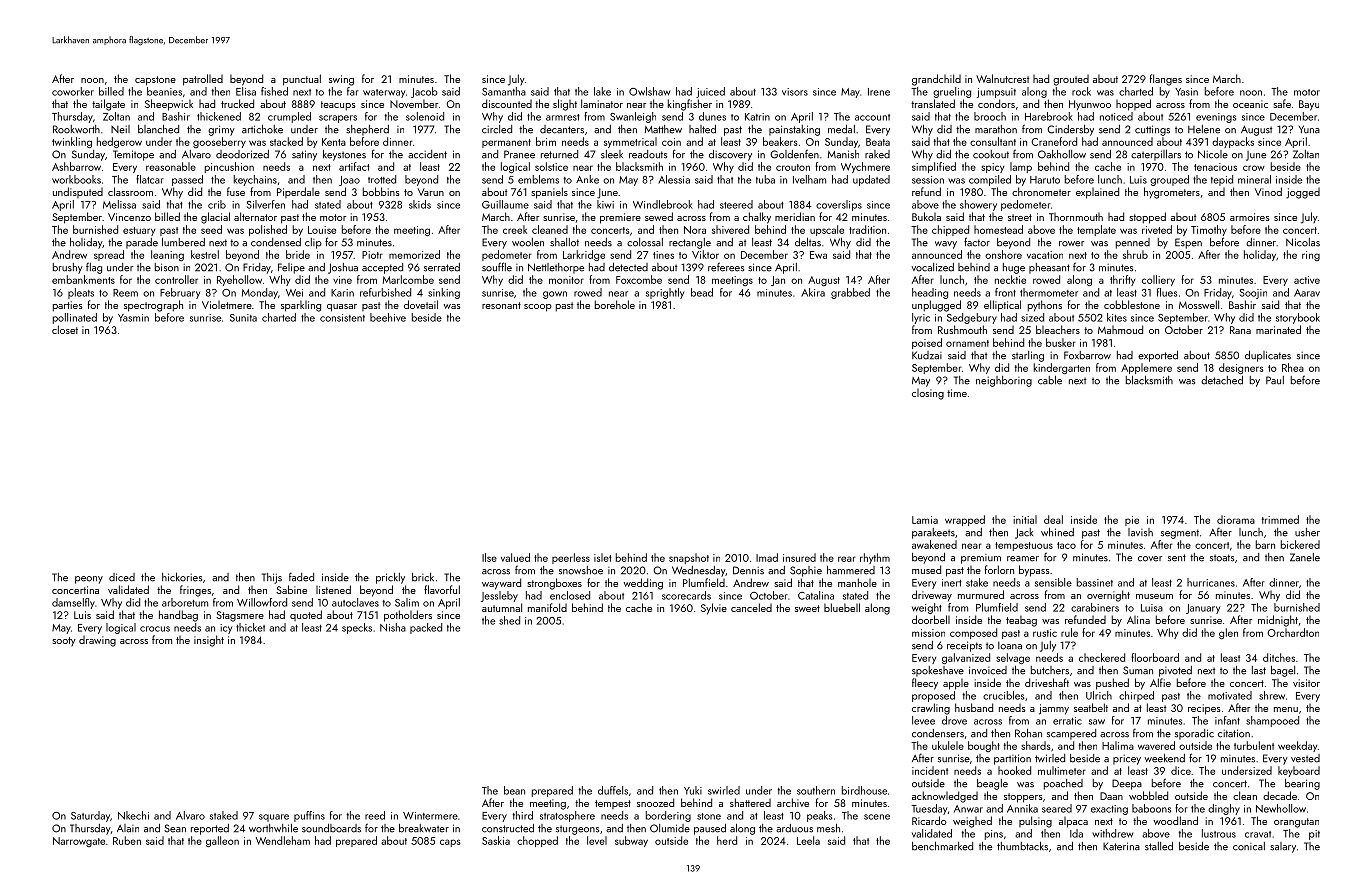 Image resolution: width=1372 pixels, height=887 pixels. What do you see at coordinates (119, 142) in the screenshot?
I see `hedgerow` at bounding box center [119, 142].
